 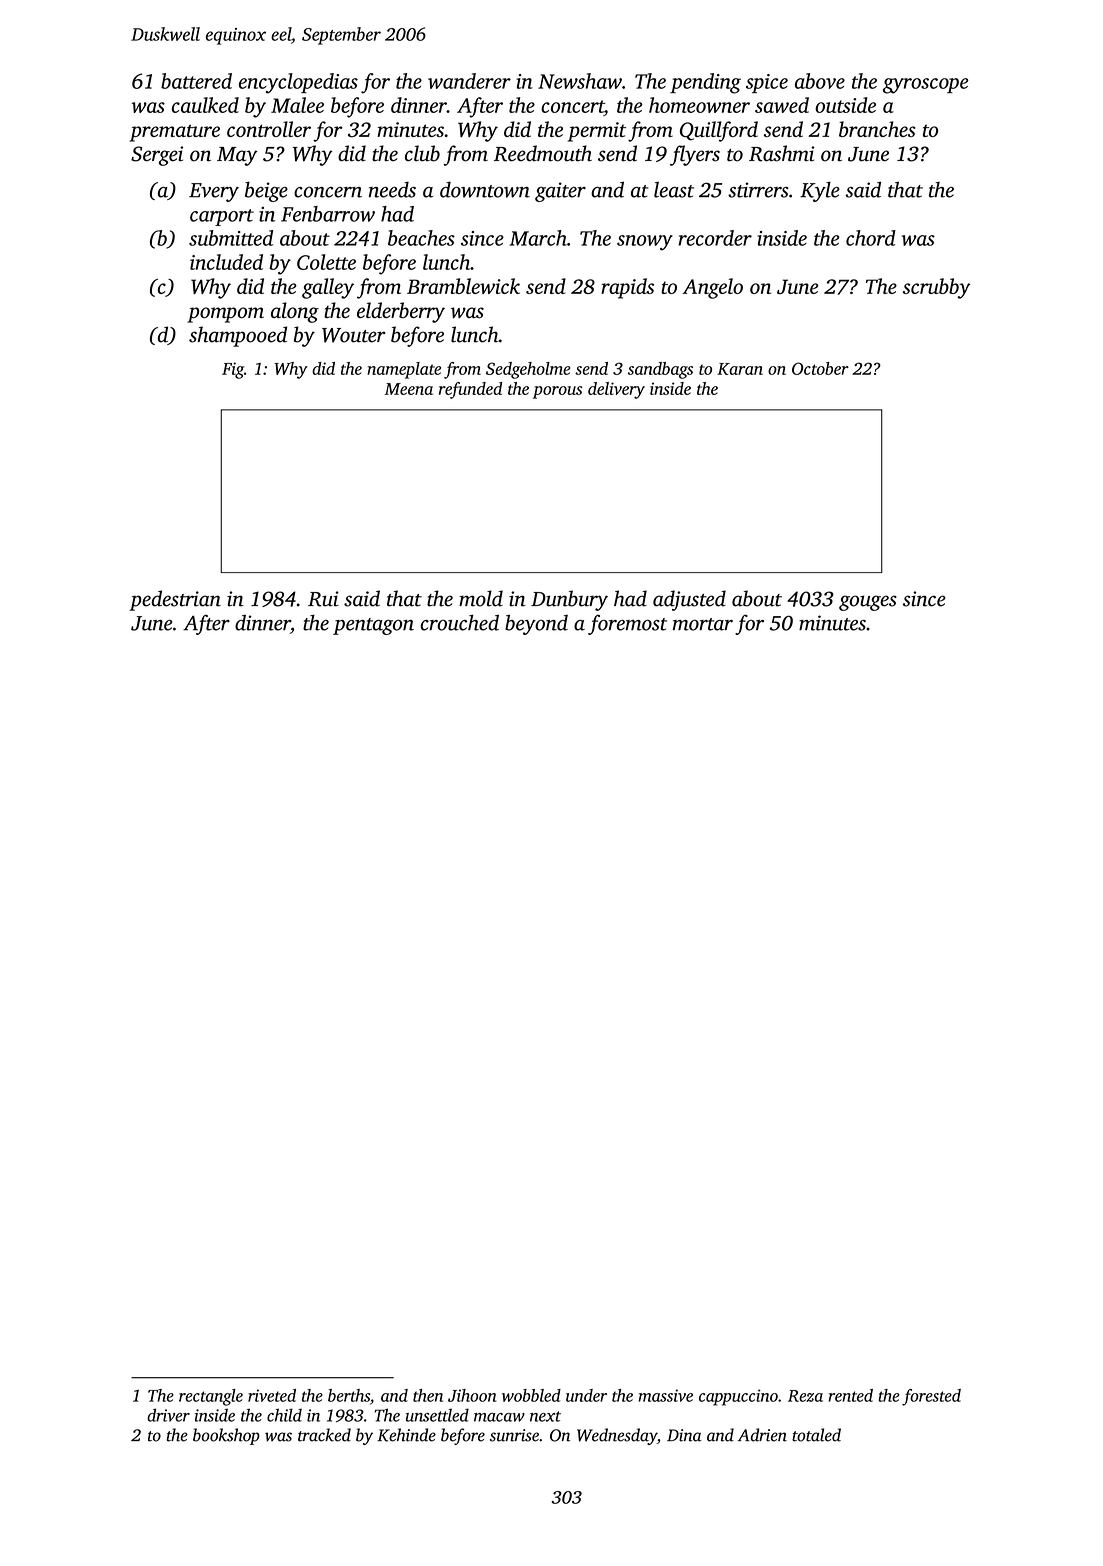 I want to click on rented, so click(x=851, y=1395).
